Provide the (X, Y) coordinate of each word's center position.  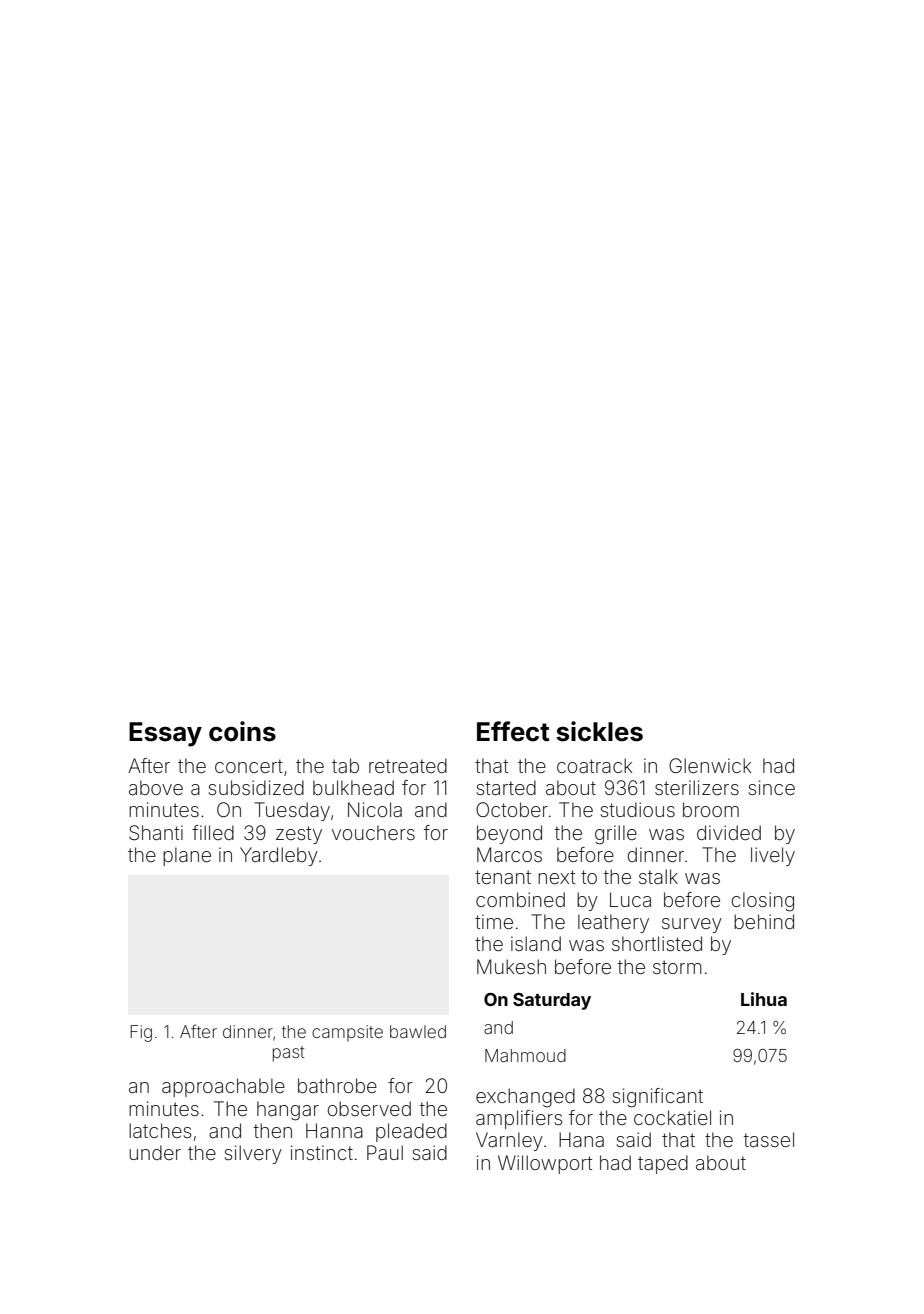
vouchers (373, 832)
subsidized (256, 787)
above (156, 787)
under (155, 1152)
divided (729, 832)
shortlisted (657, 943)
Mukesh (511, 966)
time (494, 921)
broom (711, 809)
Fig (141, 1033)
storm (677, 967)
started (506, 787)
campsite (347, 1033)
